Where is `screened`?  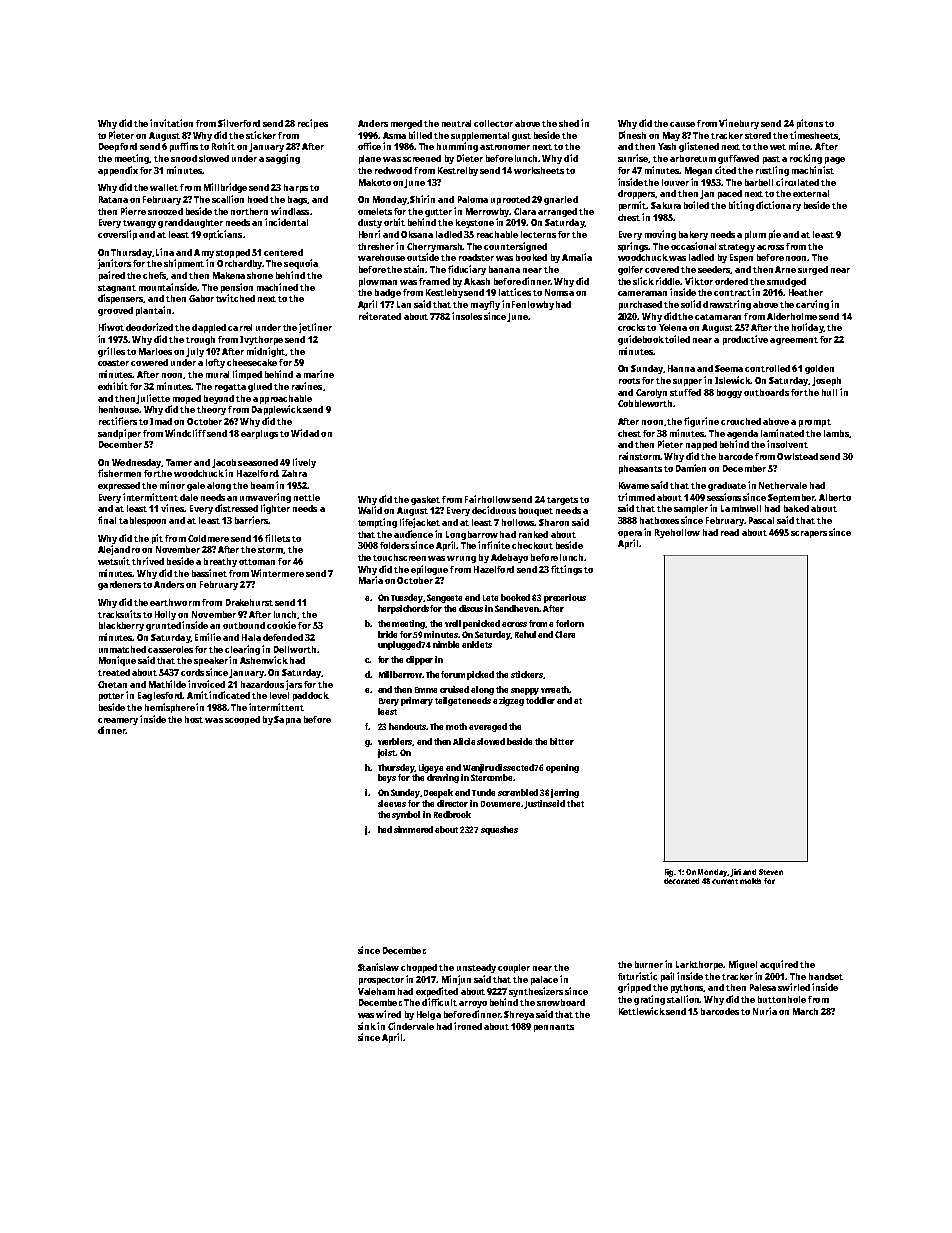 screened is located at coordinates (422, 158).
